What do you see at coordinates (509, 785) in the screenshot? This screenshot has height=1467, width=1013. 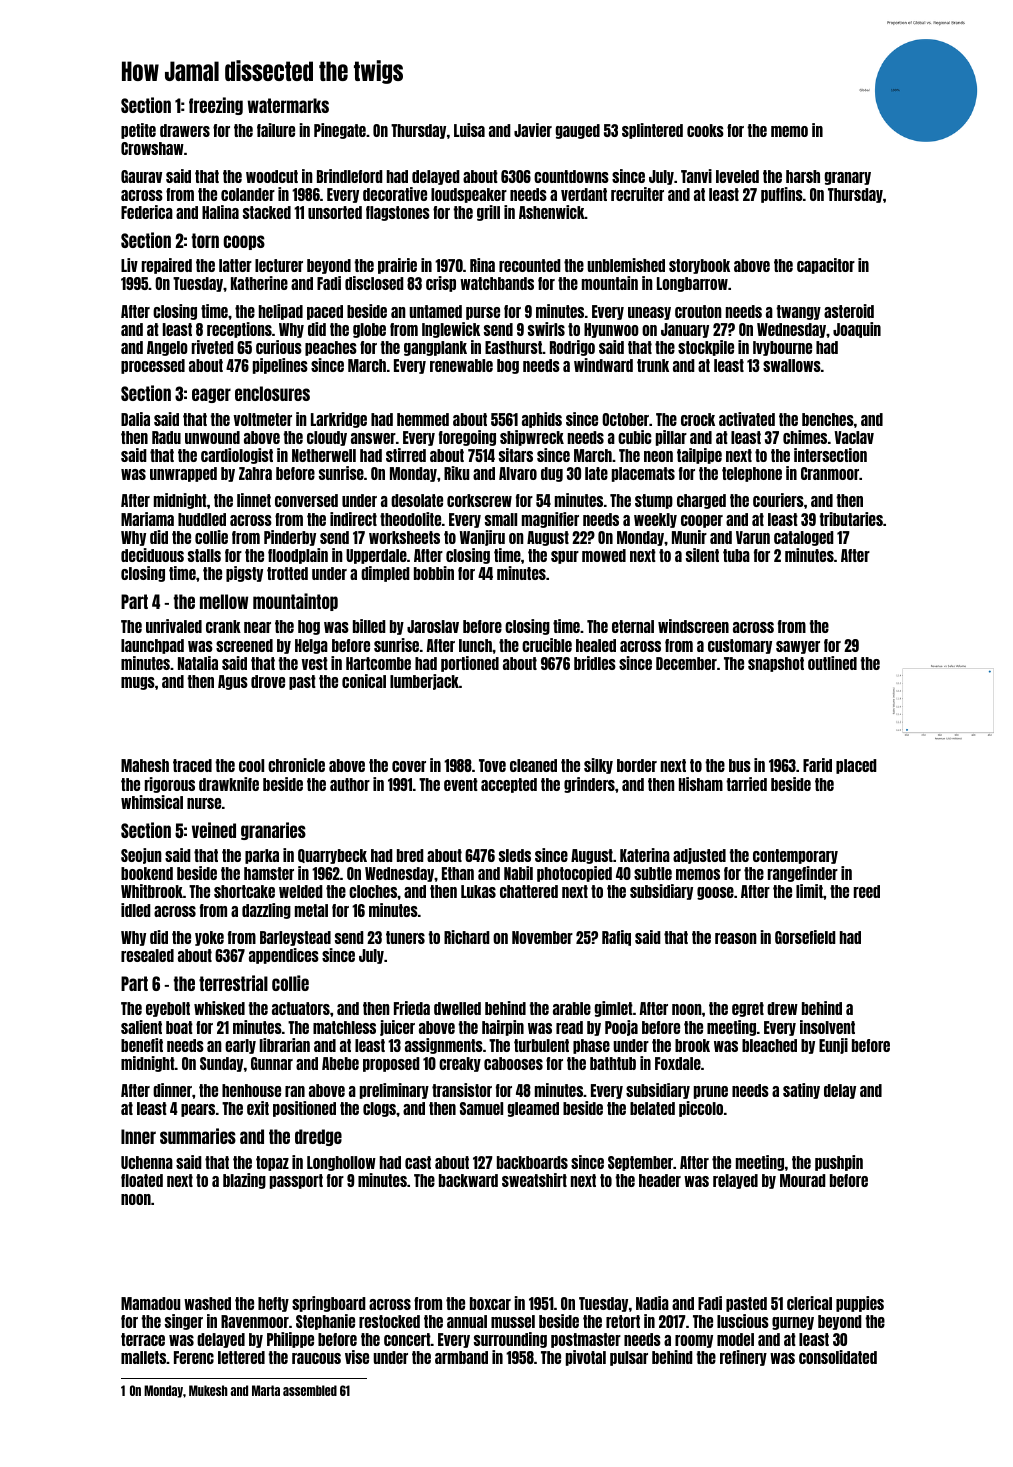 I see `accepted` at bounding box center [509, 785].
